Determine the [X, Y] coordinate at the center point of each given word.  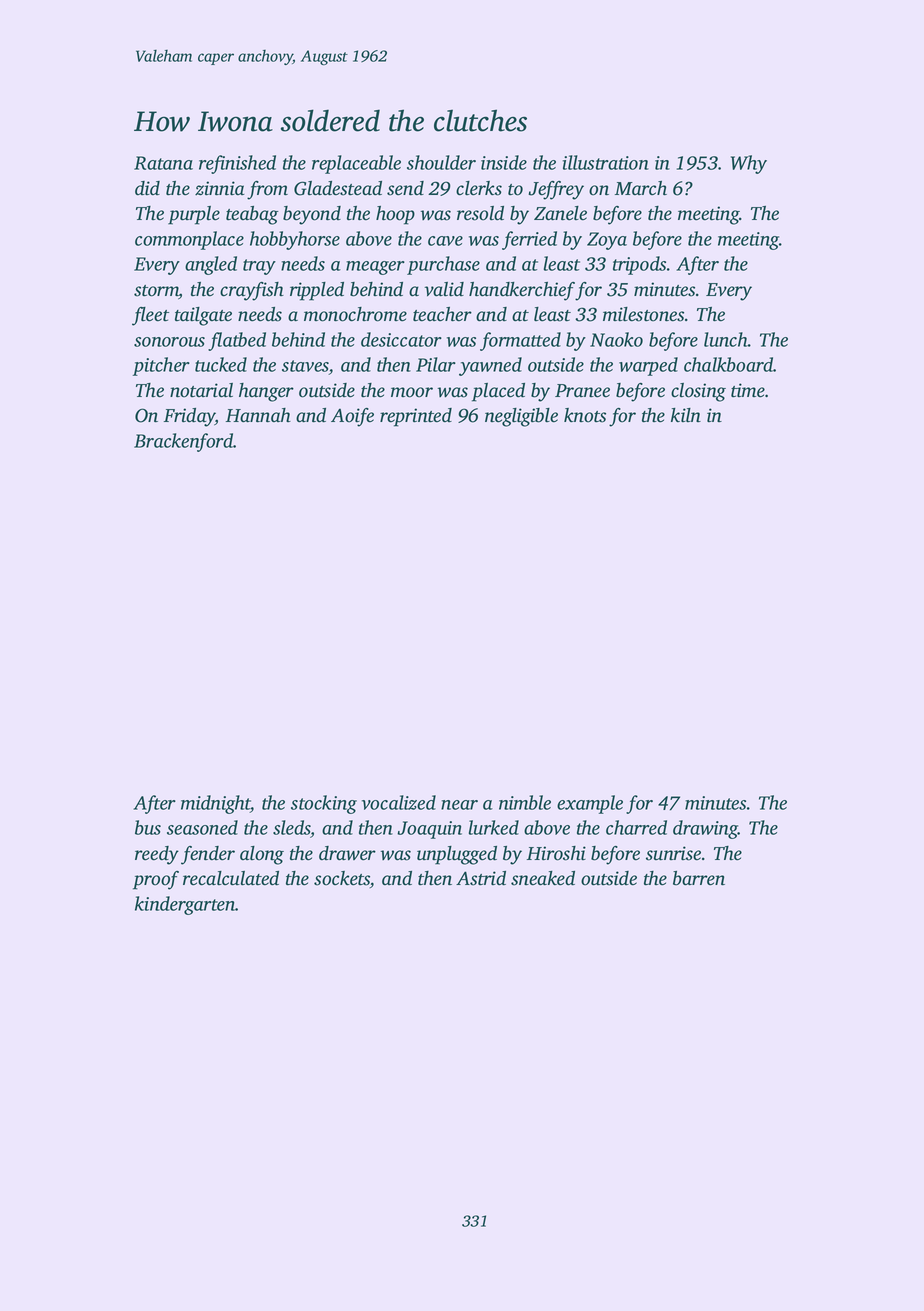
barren [699, 878]
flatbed [237, 341]
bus [148, 827]
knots [585, 415]
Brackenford [183, 442]
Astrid [481, 878]
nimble [525, 802]
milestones [643, 314]
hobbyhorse [295, 240]
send [405, 188]
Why [749, 164]
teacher [442, 314]
